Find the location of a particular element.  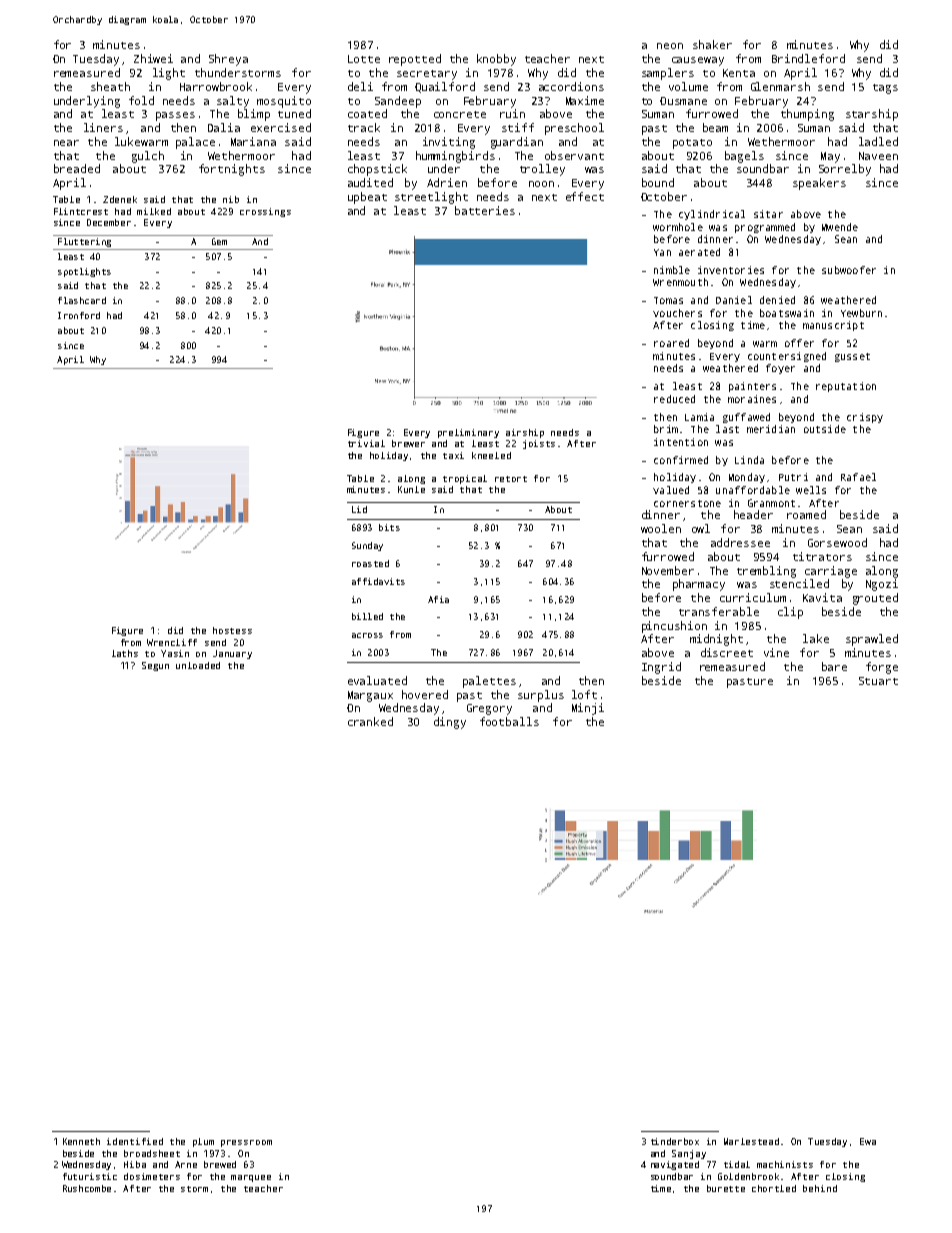

retort is located at coordinates (511, 479).
